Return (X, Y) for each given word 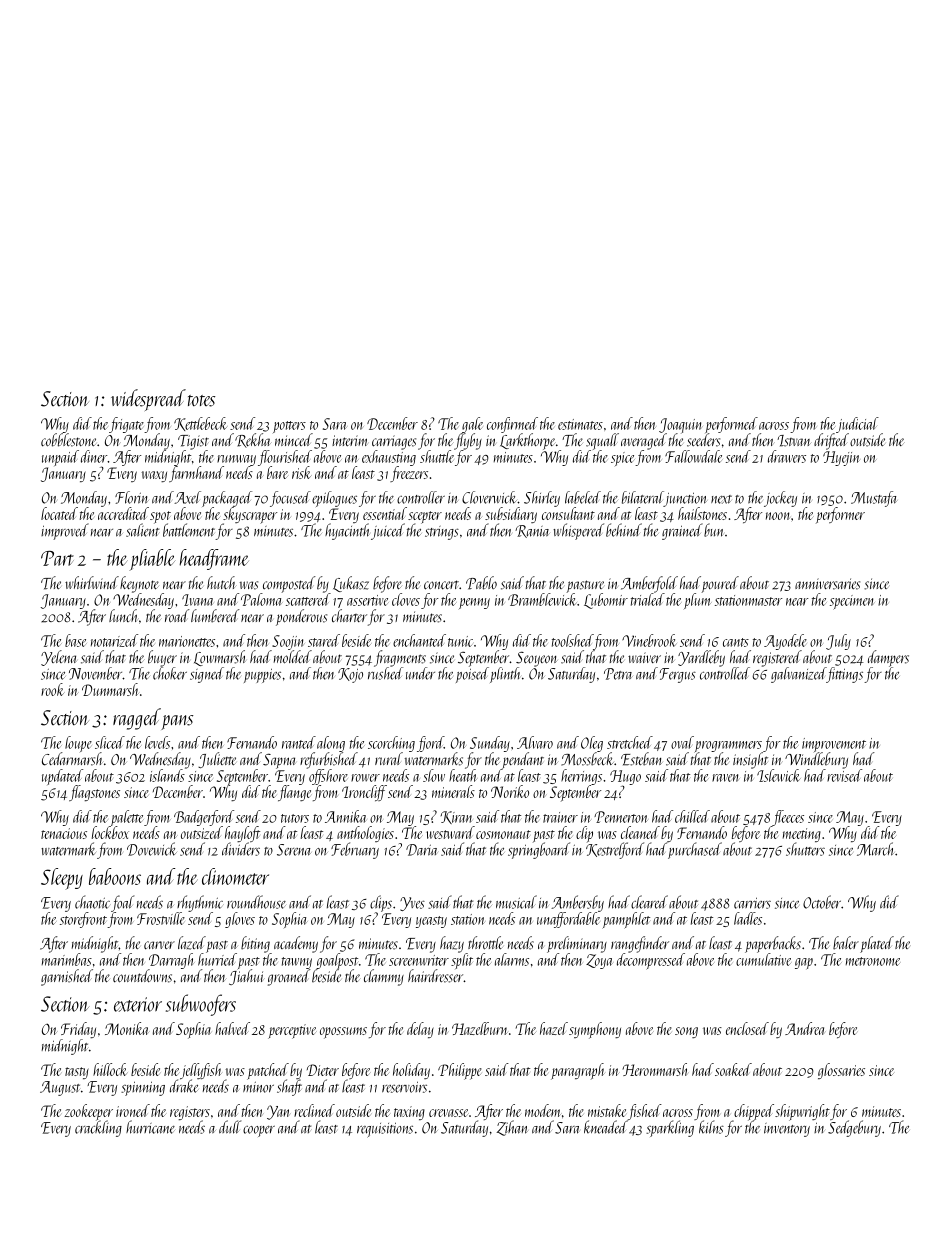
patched (268, 1071)
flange (294, 793)
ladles (748, 918)
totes (201, 401)
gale (472, 425)
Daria (421, 850)
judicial (857, 425)
